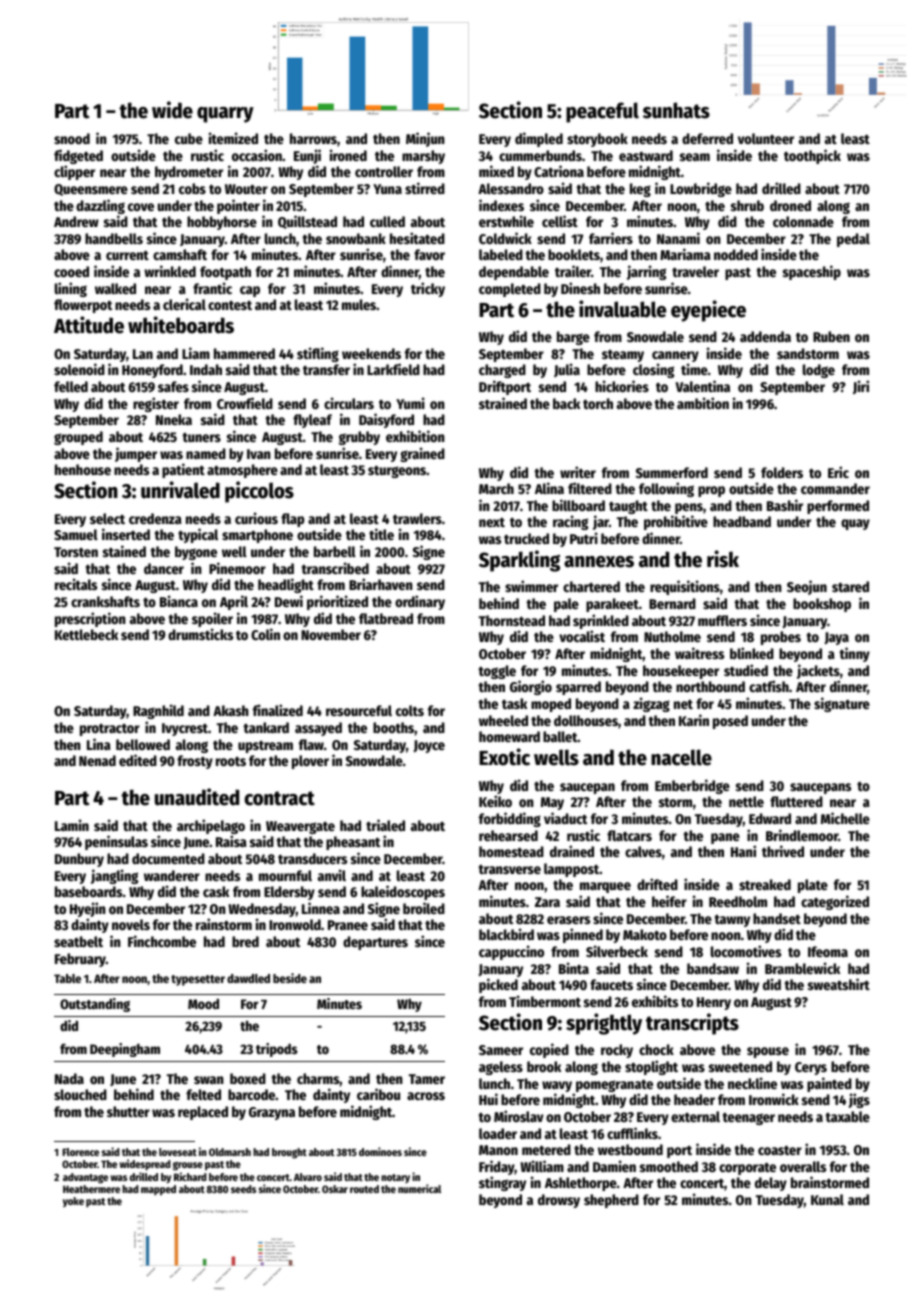 The height and width of the screenshot is (1308, 924). I want to click on sweatshirt, so click(839, 984).
